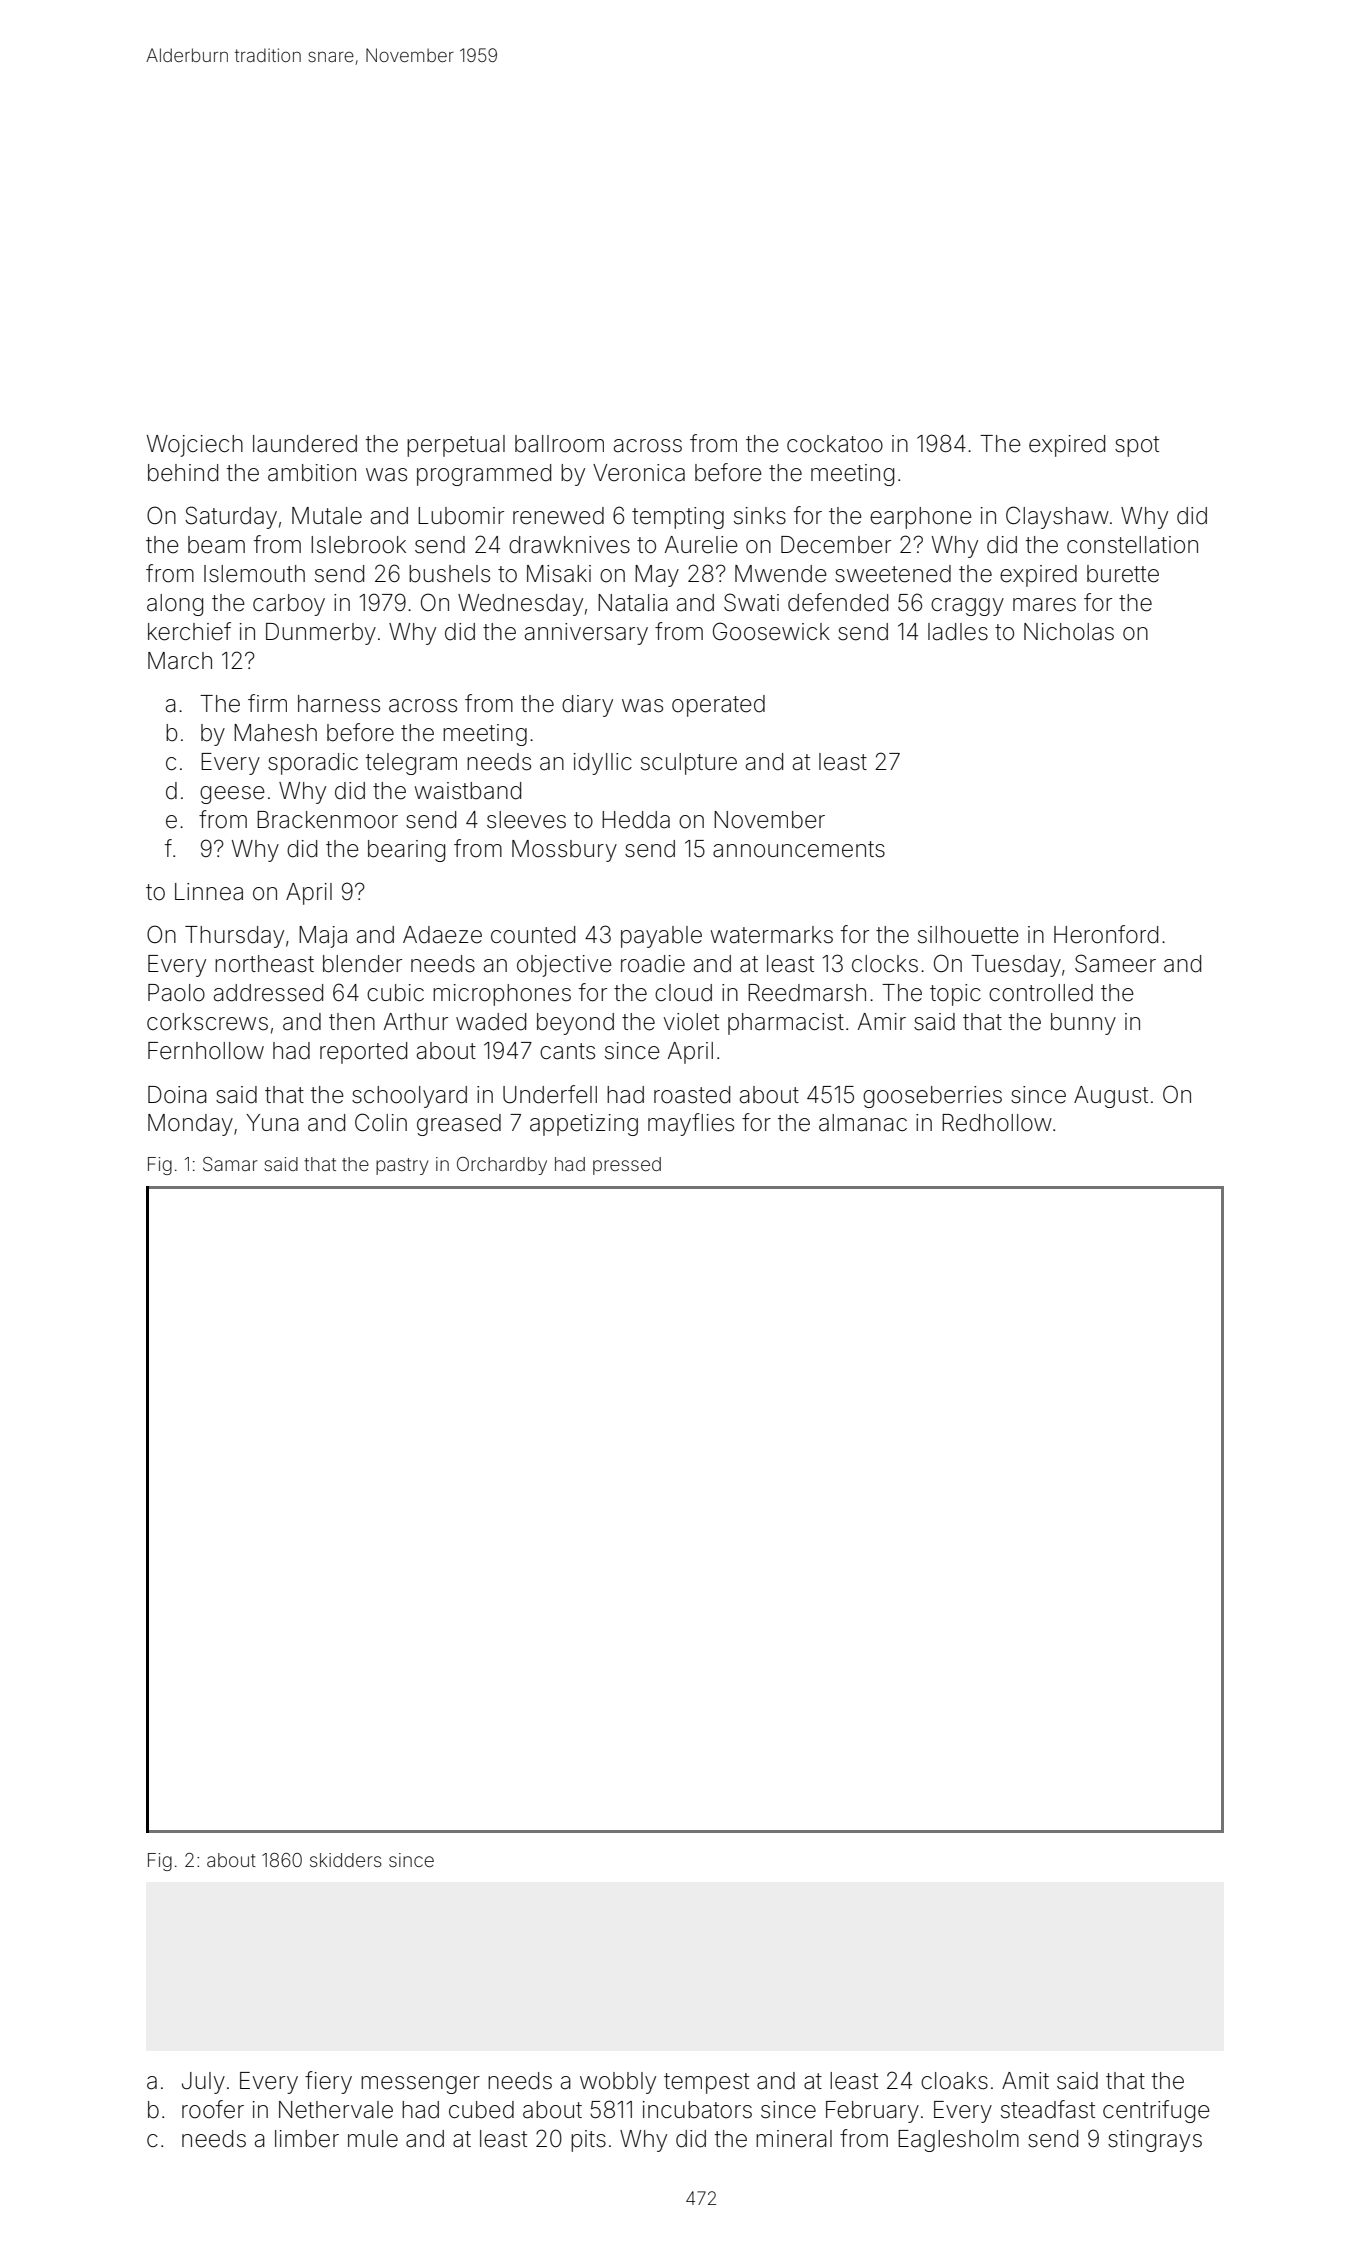 This screenshot has height=2257, width=1370. What do you see at coordinates (1111, 1097) in the screenshot?
I see `August` at bounding box center [1111, 1097].
